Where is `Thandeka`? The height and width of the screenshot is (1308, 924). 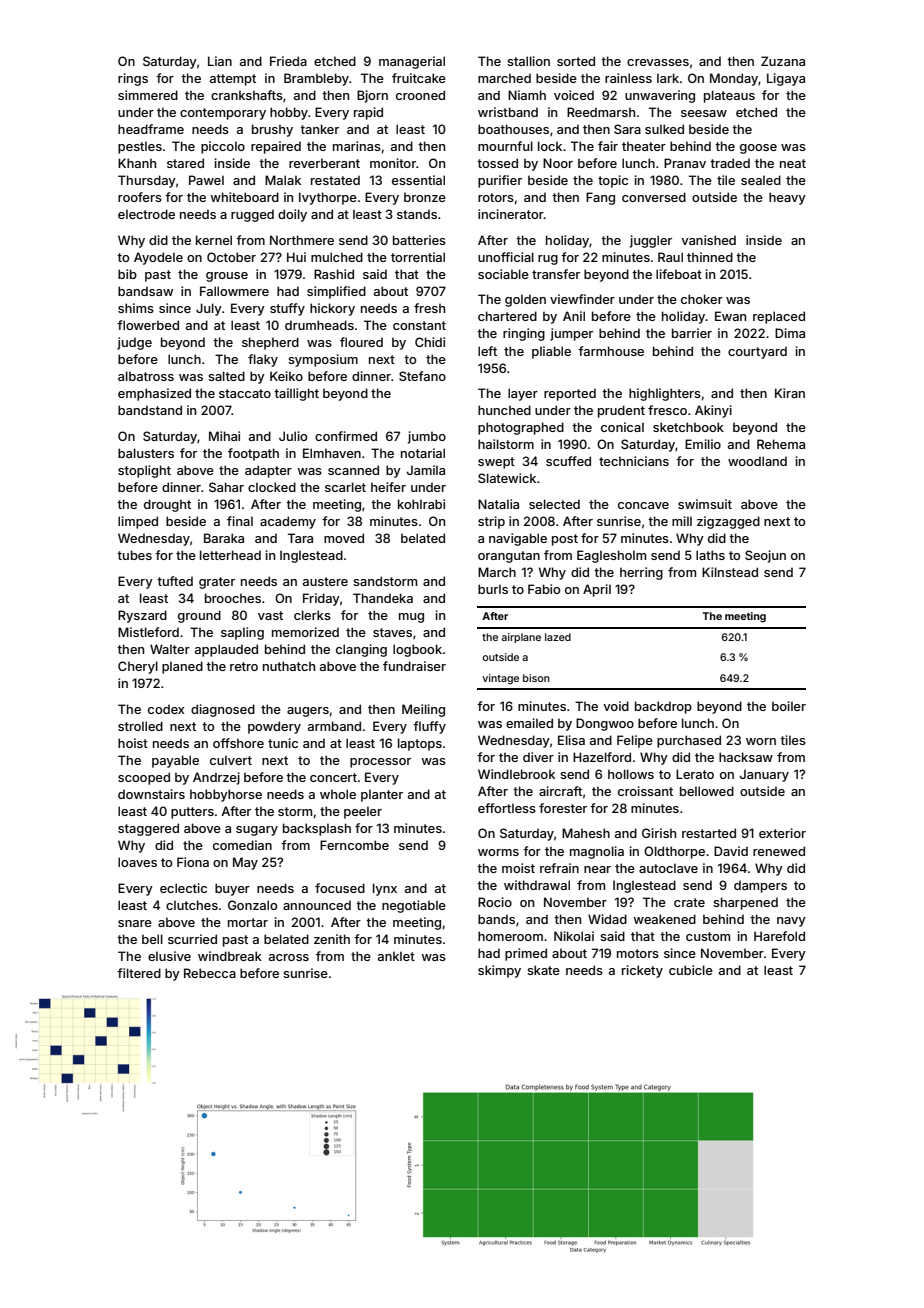 Thandeka is located at coordinates (383, 598).
